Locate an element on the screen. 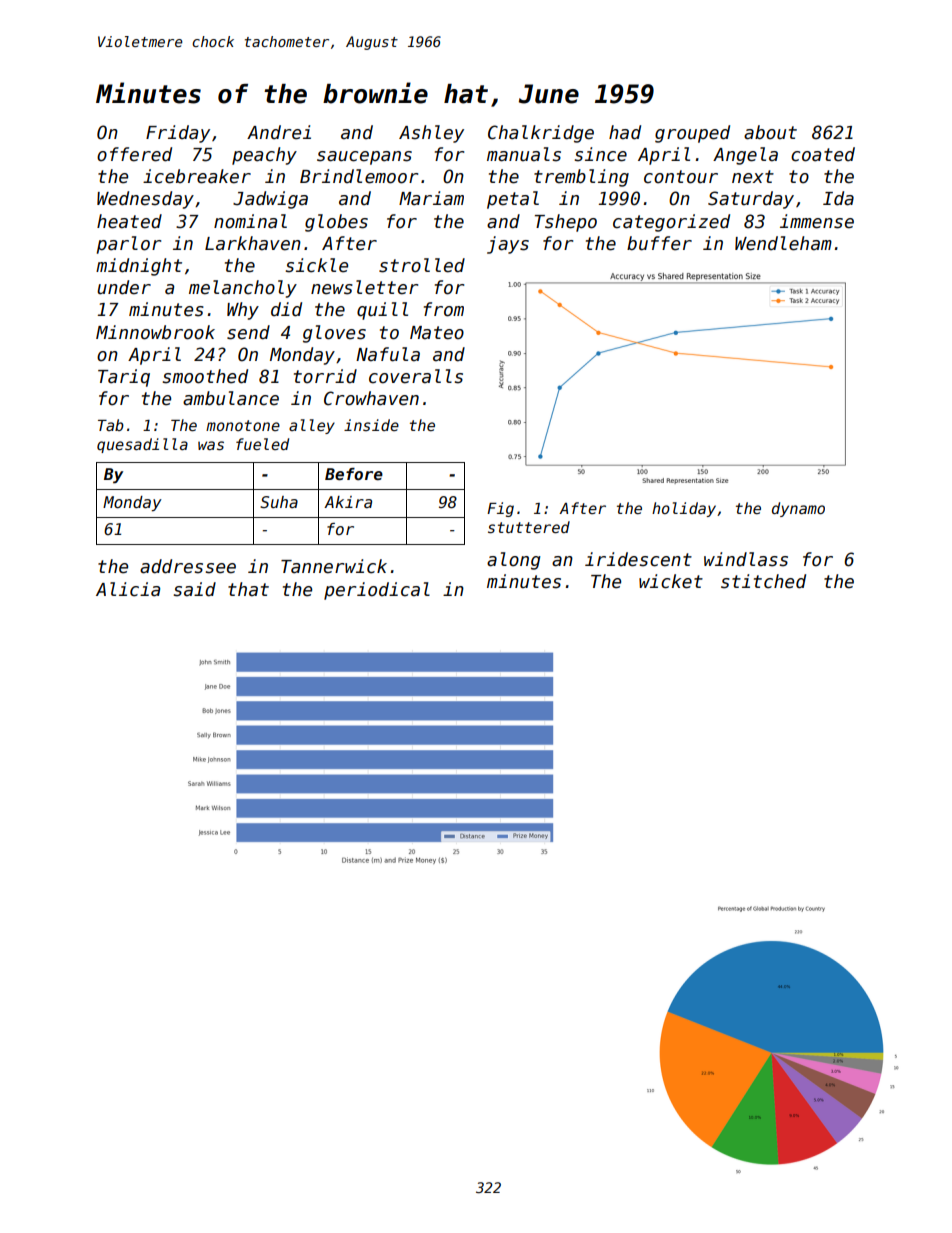  addressee is located at coordinates (188, 566).
